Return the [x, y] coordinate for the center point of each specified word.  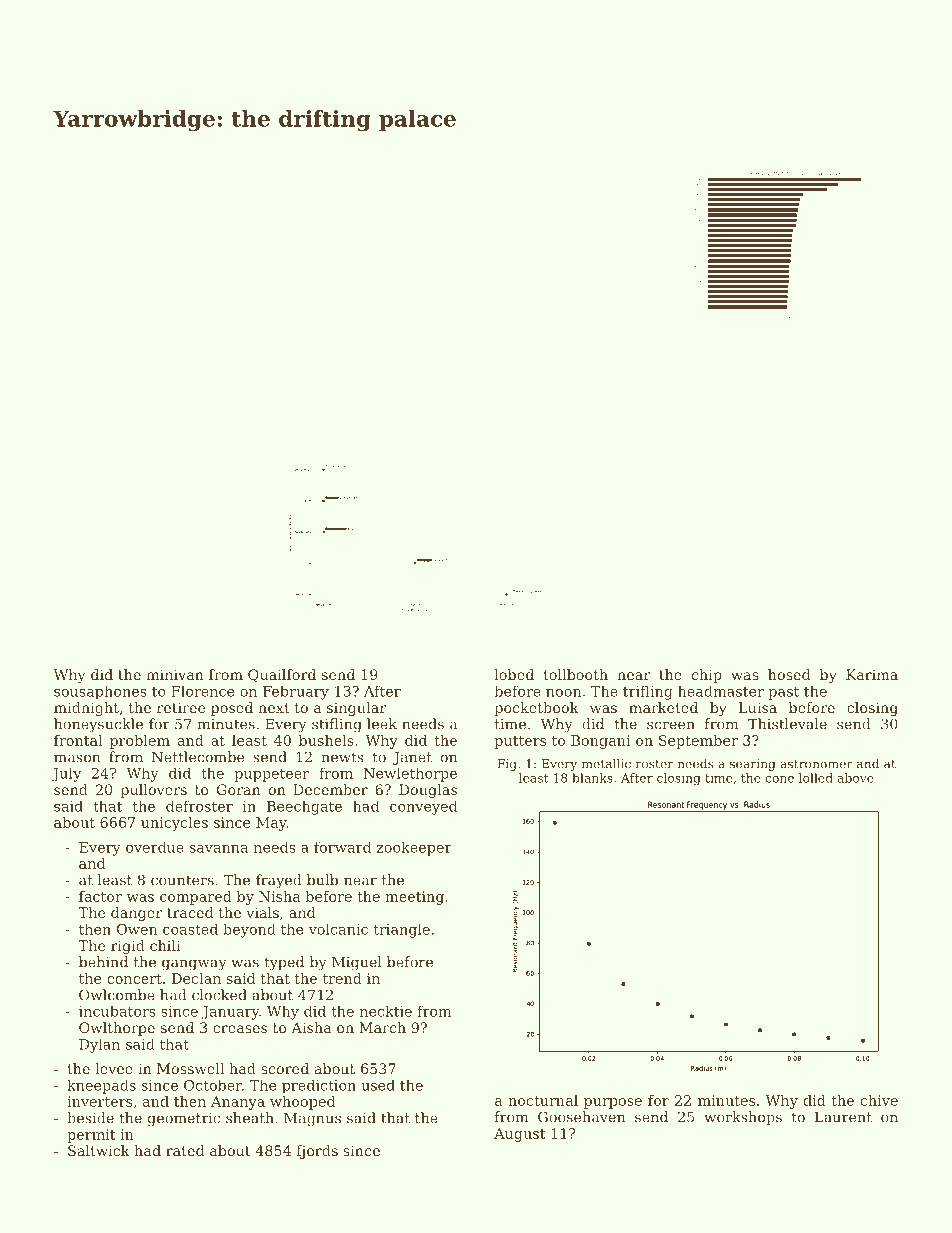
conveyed [423, 807]
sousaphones [100, 692]
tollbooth [575, 674]
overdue [155, 847]
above [855, 778]
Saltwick [99, 1150]
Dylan [99, 1045]
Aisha [311, 1027]
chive [879, 1100]
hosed [789, 674]
